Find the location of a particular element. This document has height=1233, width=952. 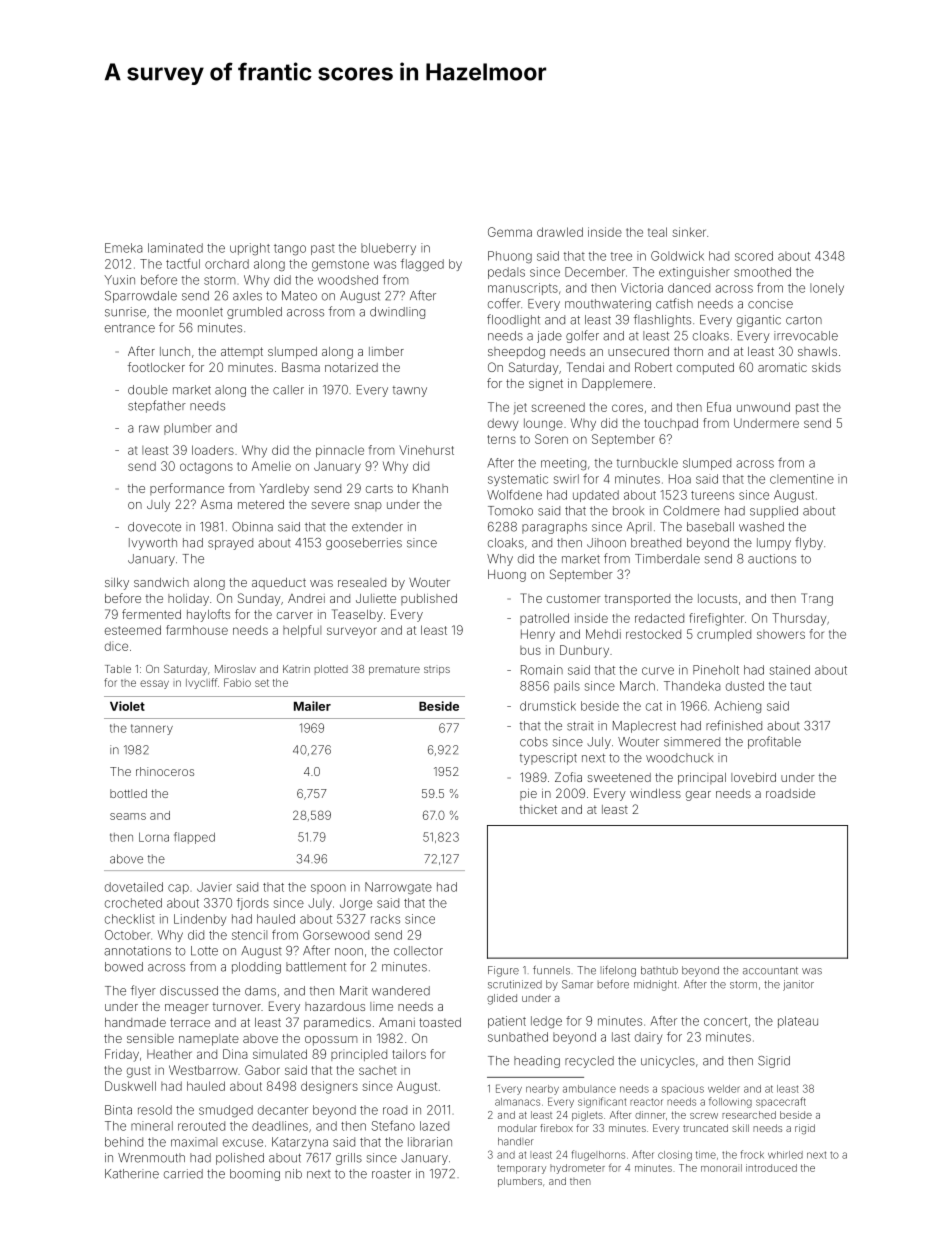

drawled is located at coordinates (560, 232).
